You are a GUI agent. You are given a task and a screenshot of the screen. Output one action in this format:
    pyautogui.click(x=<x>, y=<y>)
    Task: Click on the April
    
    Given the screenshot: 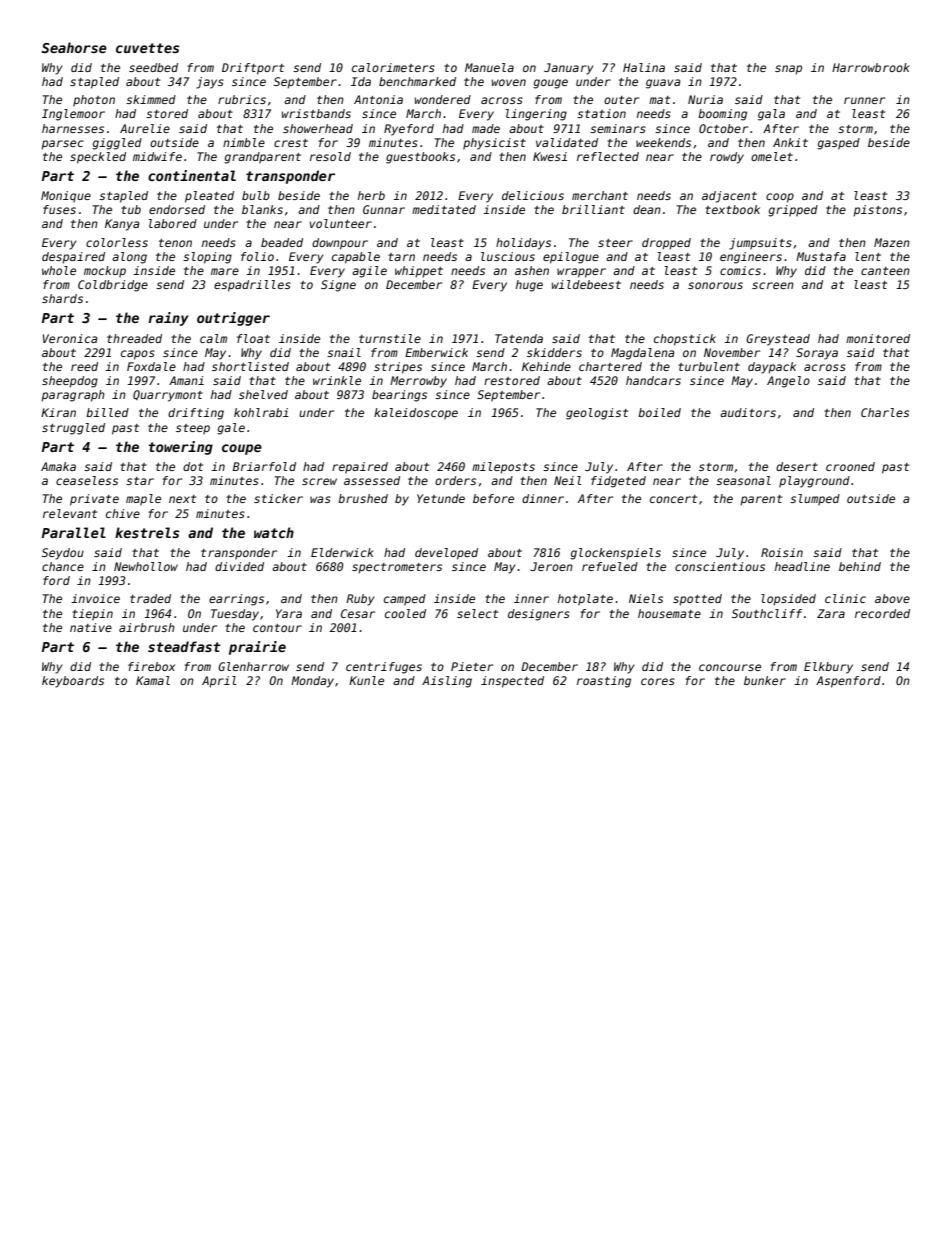 What is the action you would take?
    pyautogui.click(x=219, y=682)
